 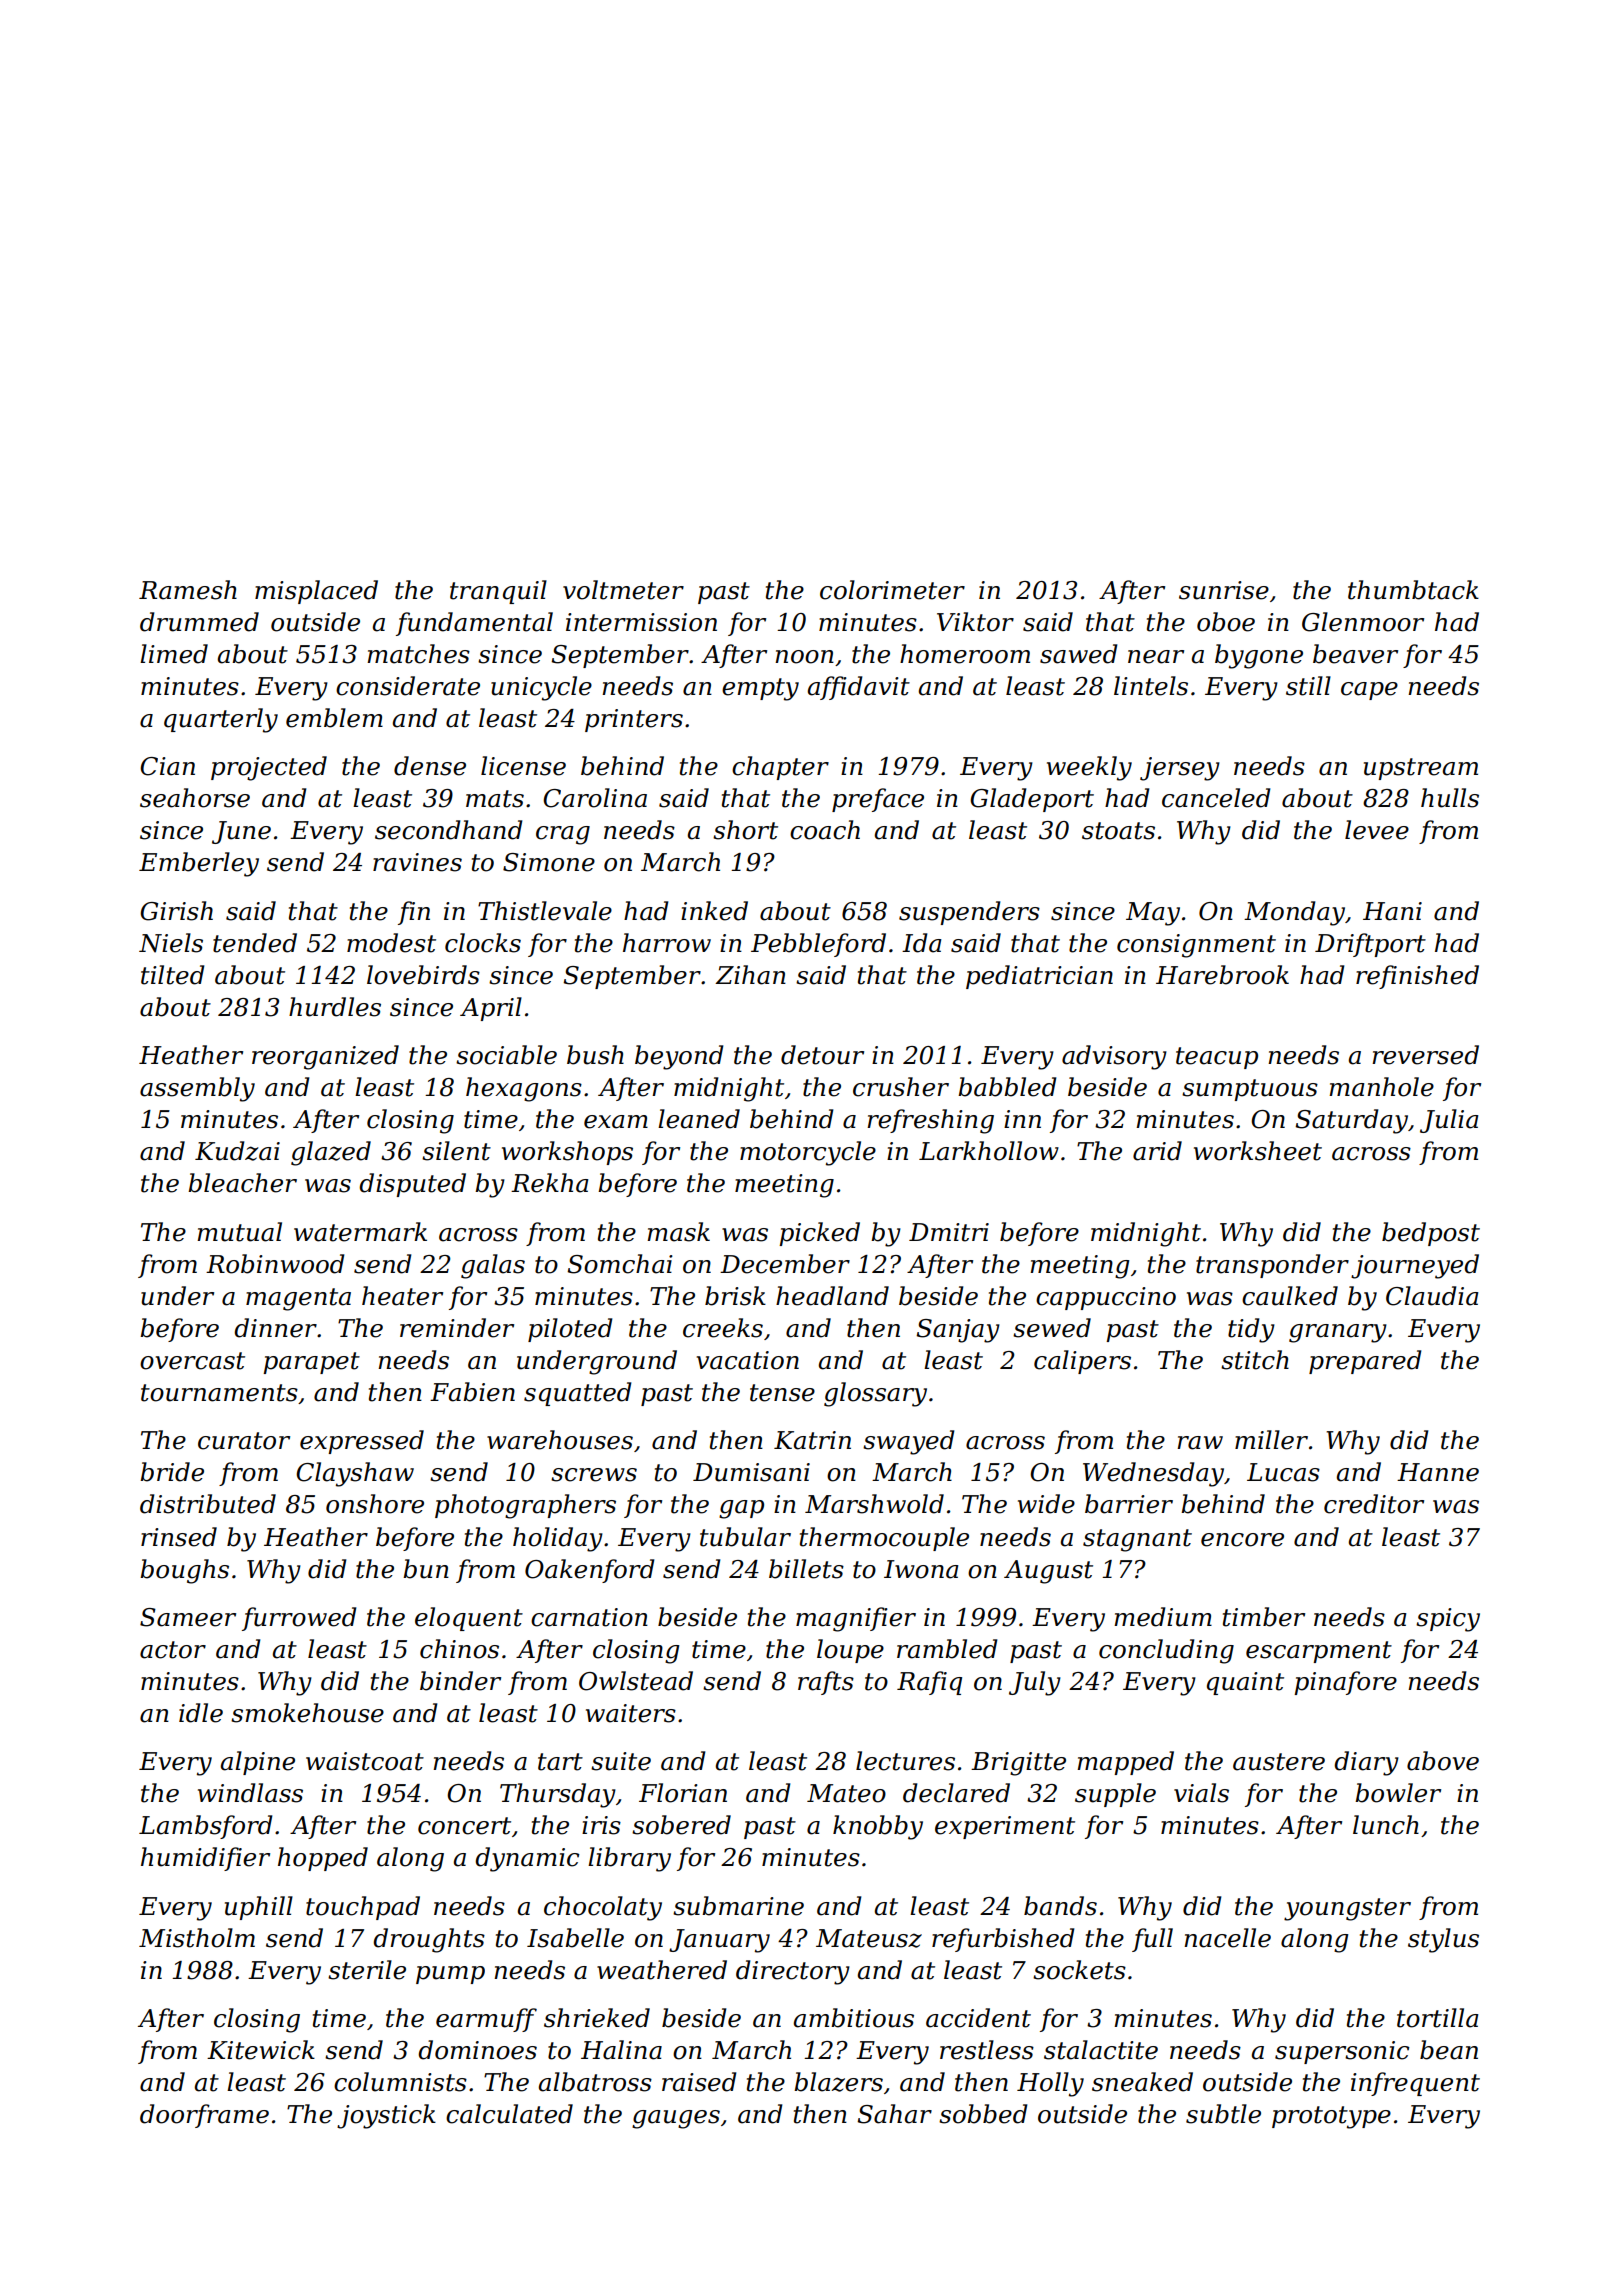 What do you see at coordinates (363, 1908) in the document?
I see `touchpad` at bounding box center [363, 1908].
